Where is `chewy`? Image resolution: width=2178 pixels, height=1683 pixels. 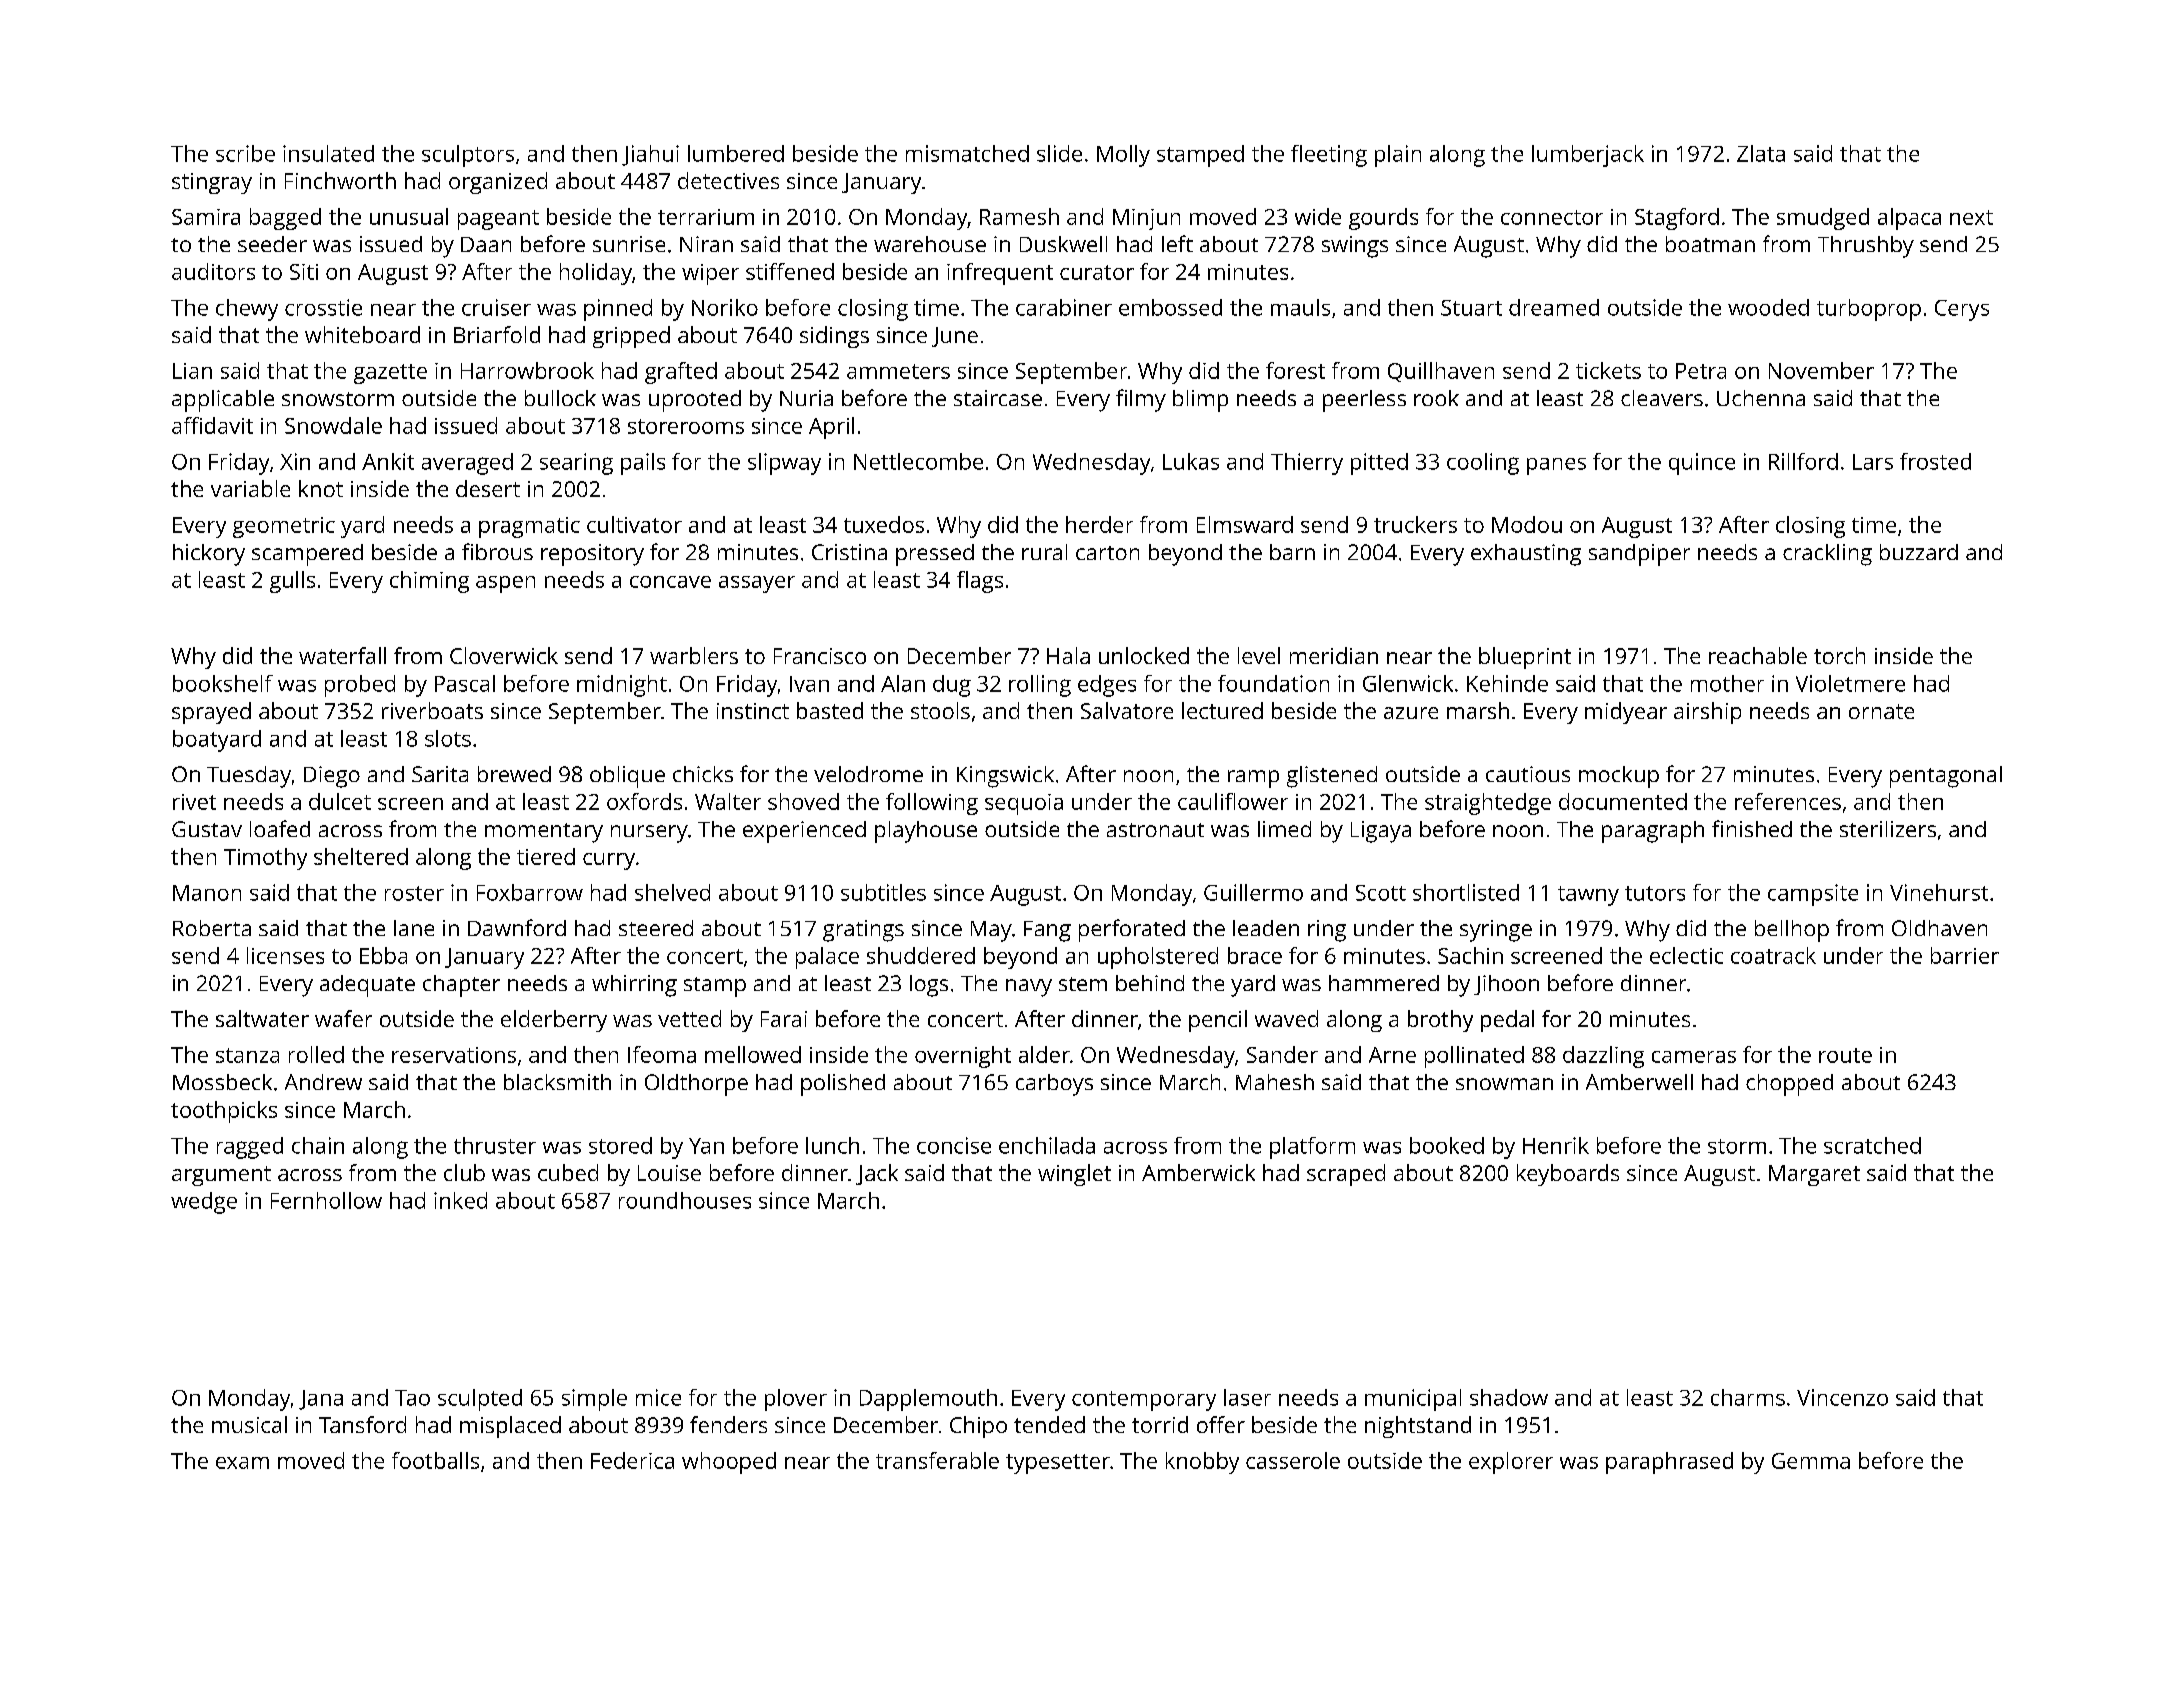
chewy is located at coordinates (247, 310).
